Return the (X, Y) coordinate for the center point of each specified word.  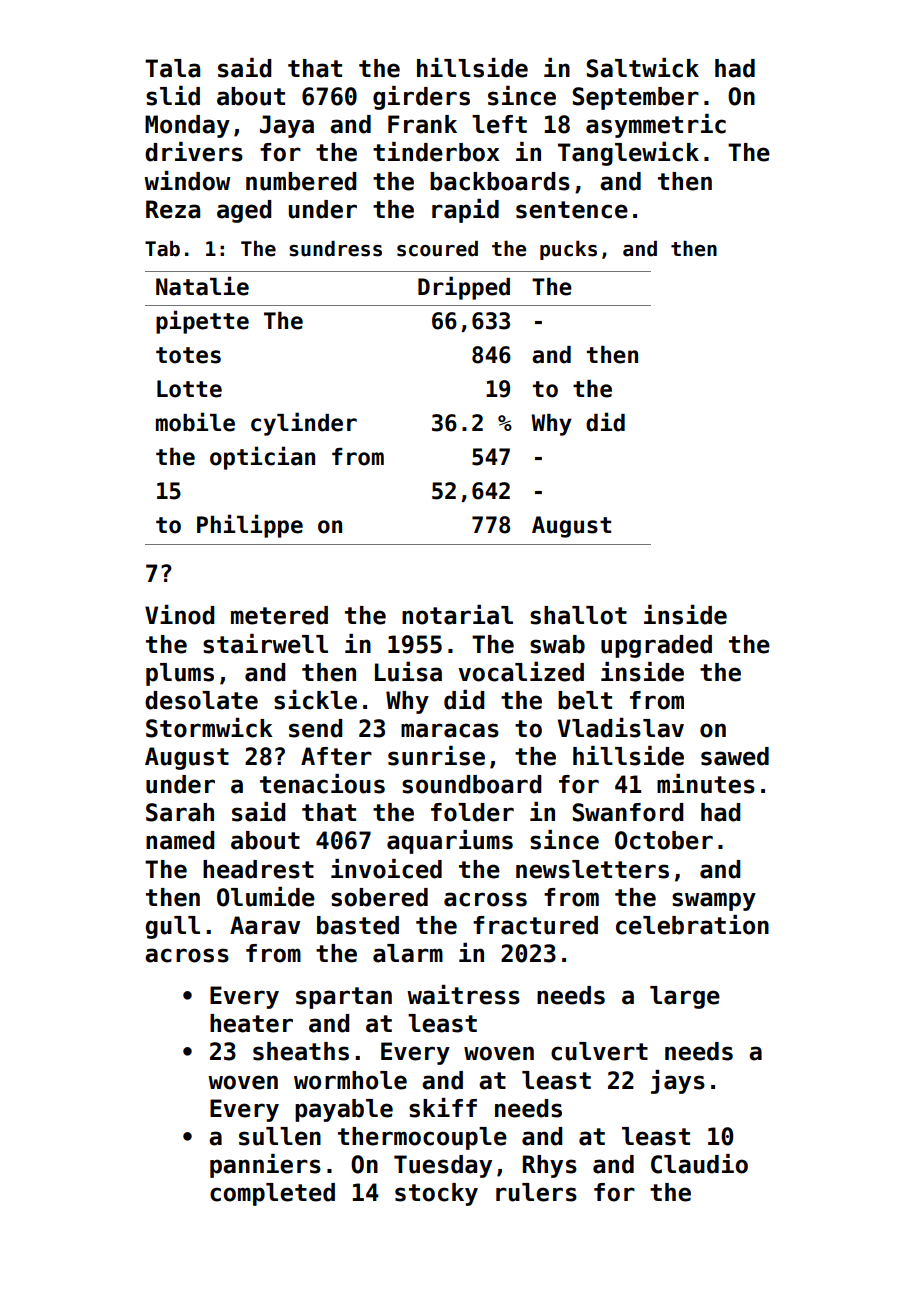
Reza (173, 209)
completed (272, 1194)
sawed (735, 756)
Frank (422, 124)
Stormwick (209, 728)
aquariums (450, 842)
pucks (568, 250)
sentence (572, 210)
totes (188, 355)
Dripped (464, 288)
